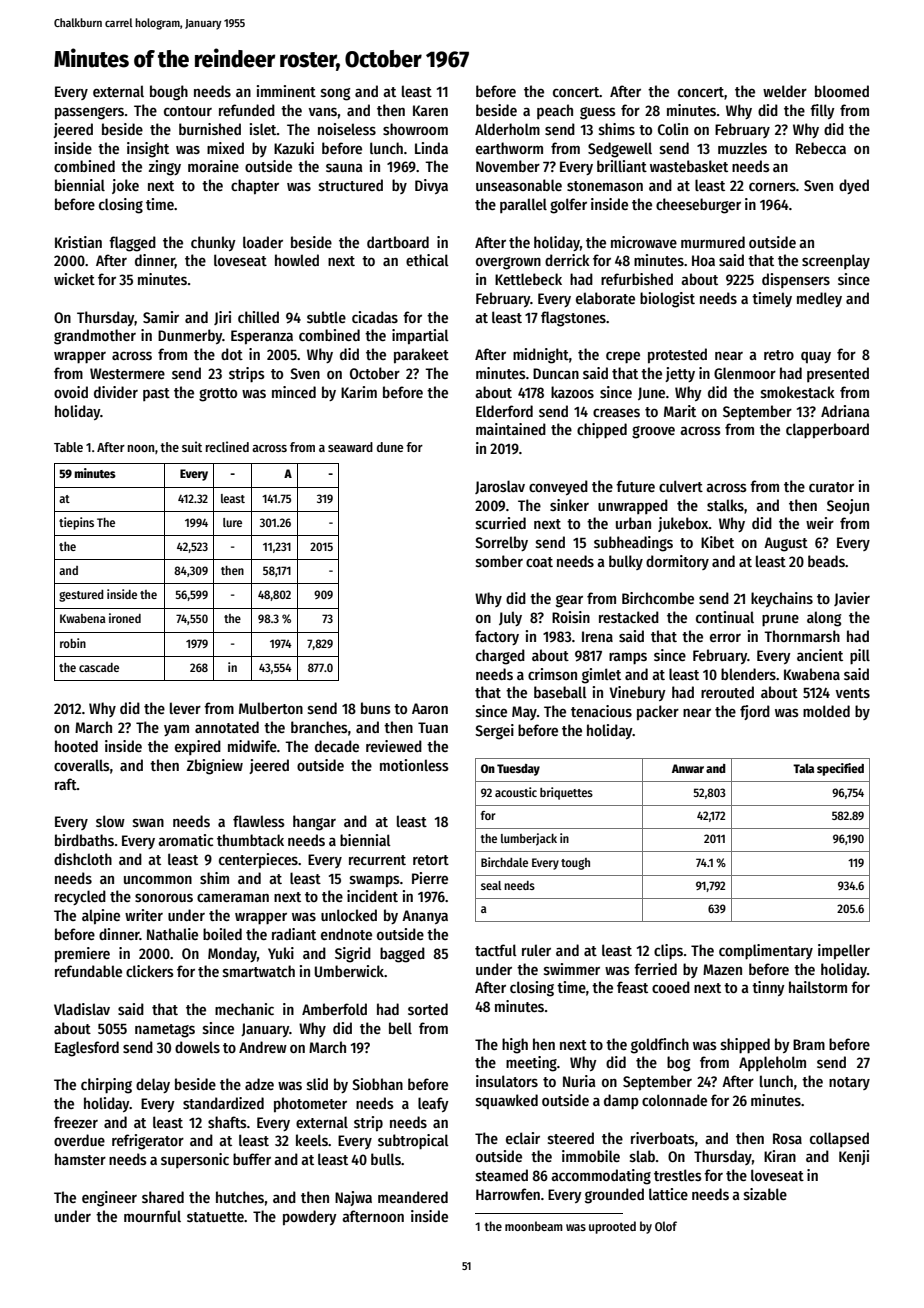 Image resolution: width=924 pixels, height=1308 pixels. What do you see at coordinates (755, 712) in the screenshot?
I see `fjord` at bounding box center [755, 712].
